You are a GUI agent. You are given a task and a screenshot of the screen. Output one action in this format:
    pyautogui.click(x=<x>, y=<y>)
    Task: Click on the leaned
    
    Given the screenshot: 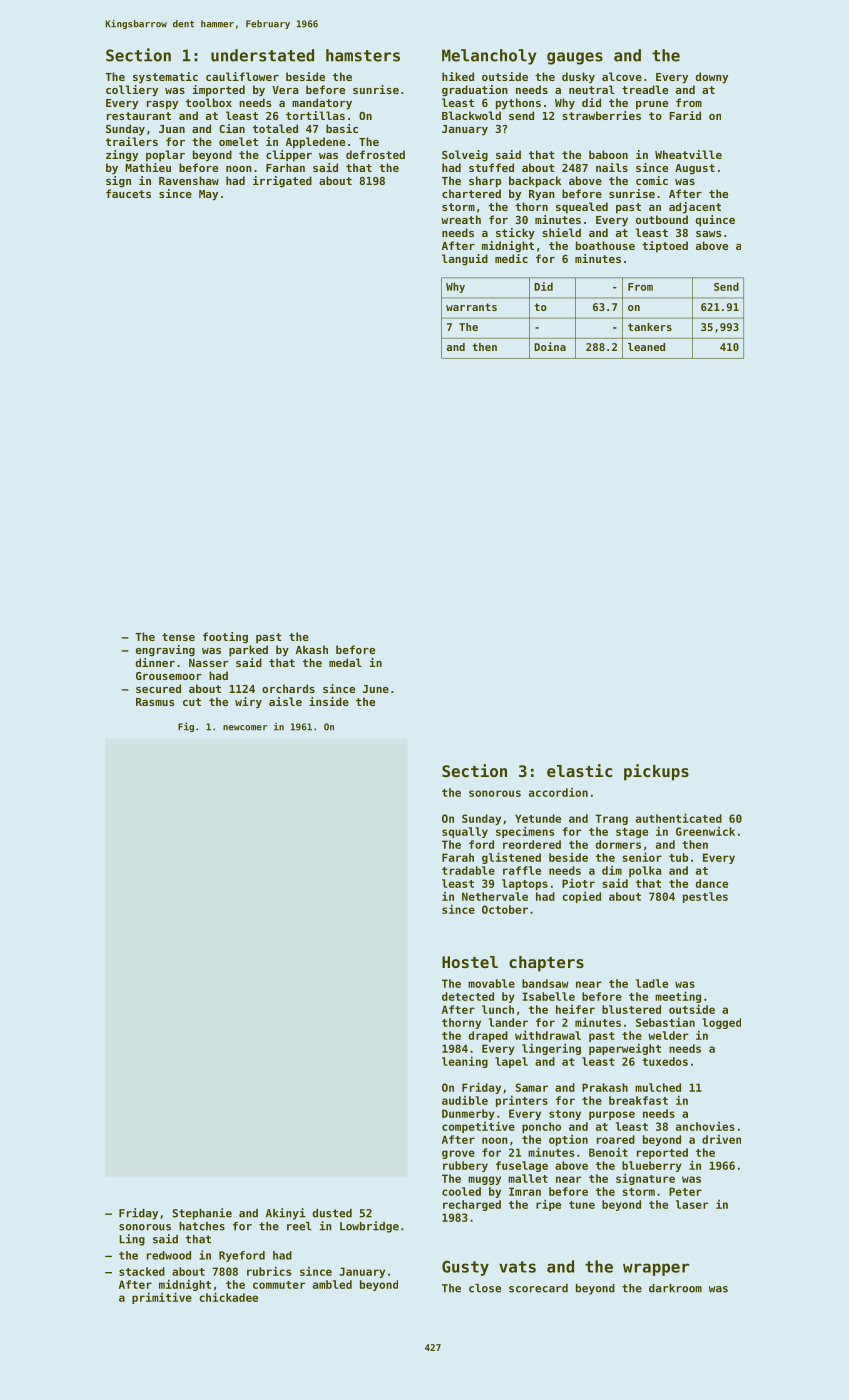 What is the action you would take?
    pyautogui.click(x=646, y=347)
